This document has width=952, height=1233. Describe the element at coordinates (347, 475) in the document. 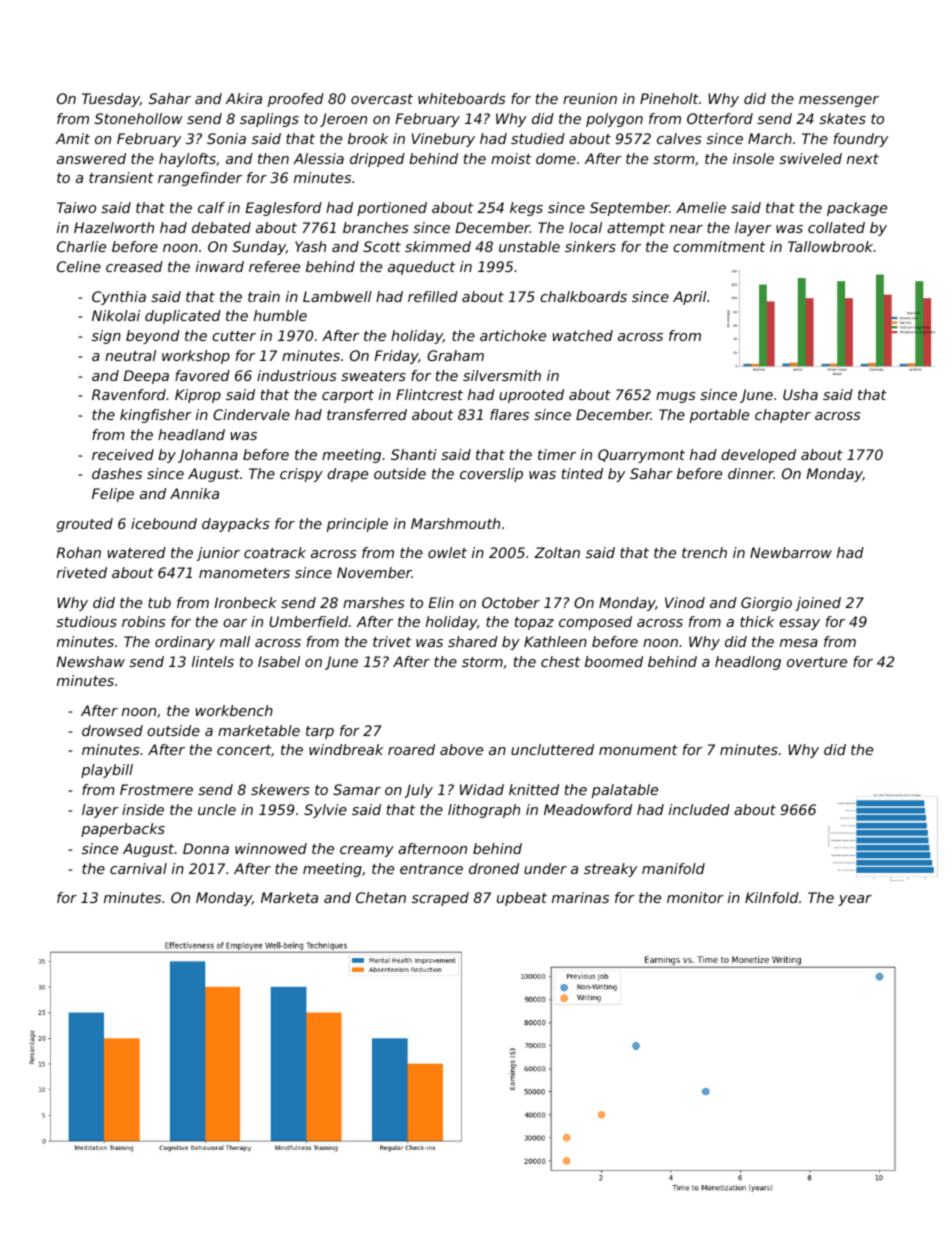

I see `drape` at that location.
